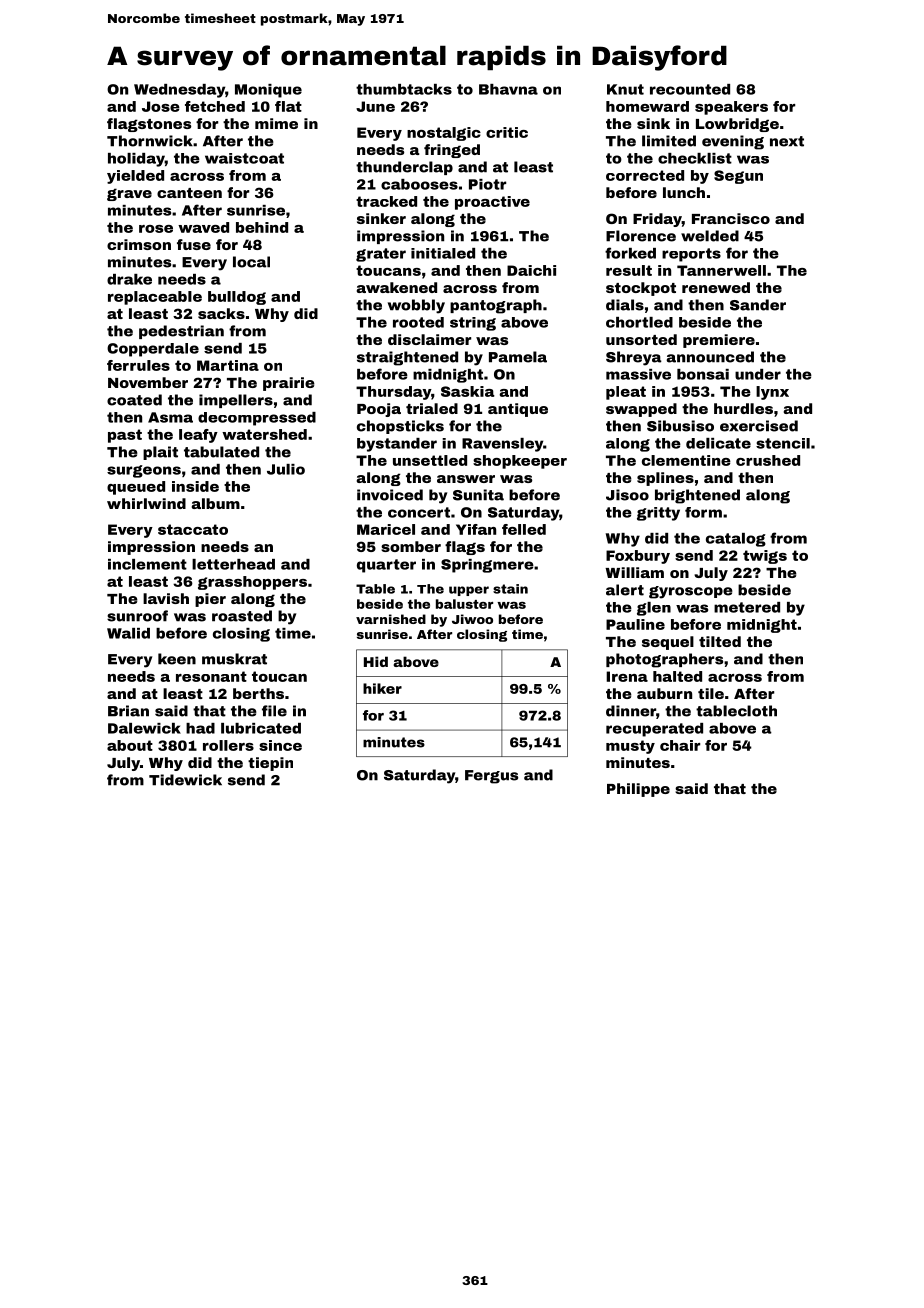 The image size is (924, 1308). I want to click on past, so click(125, 436).
